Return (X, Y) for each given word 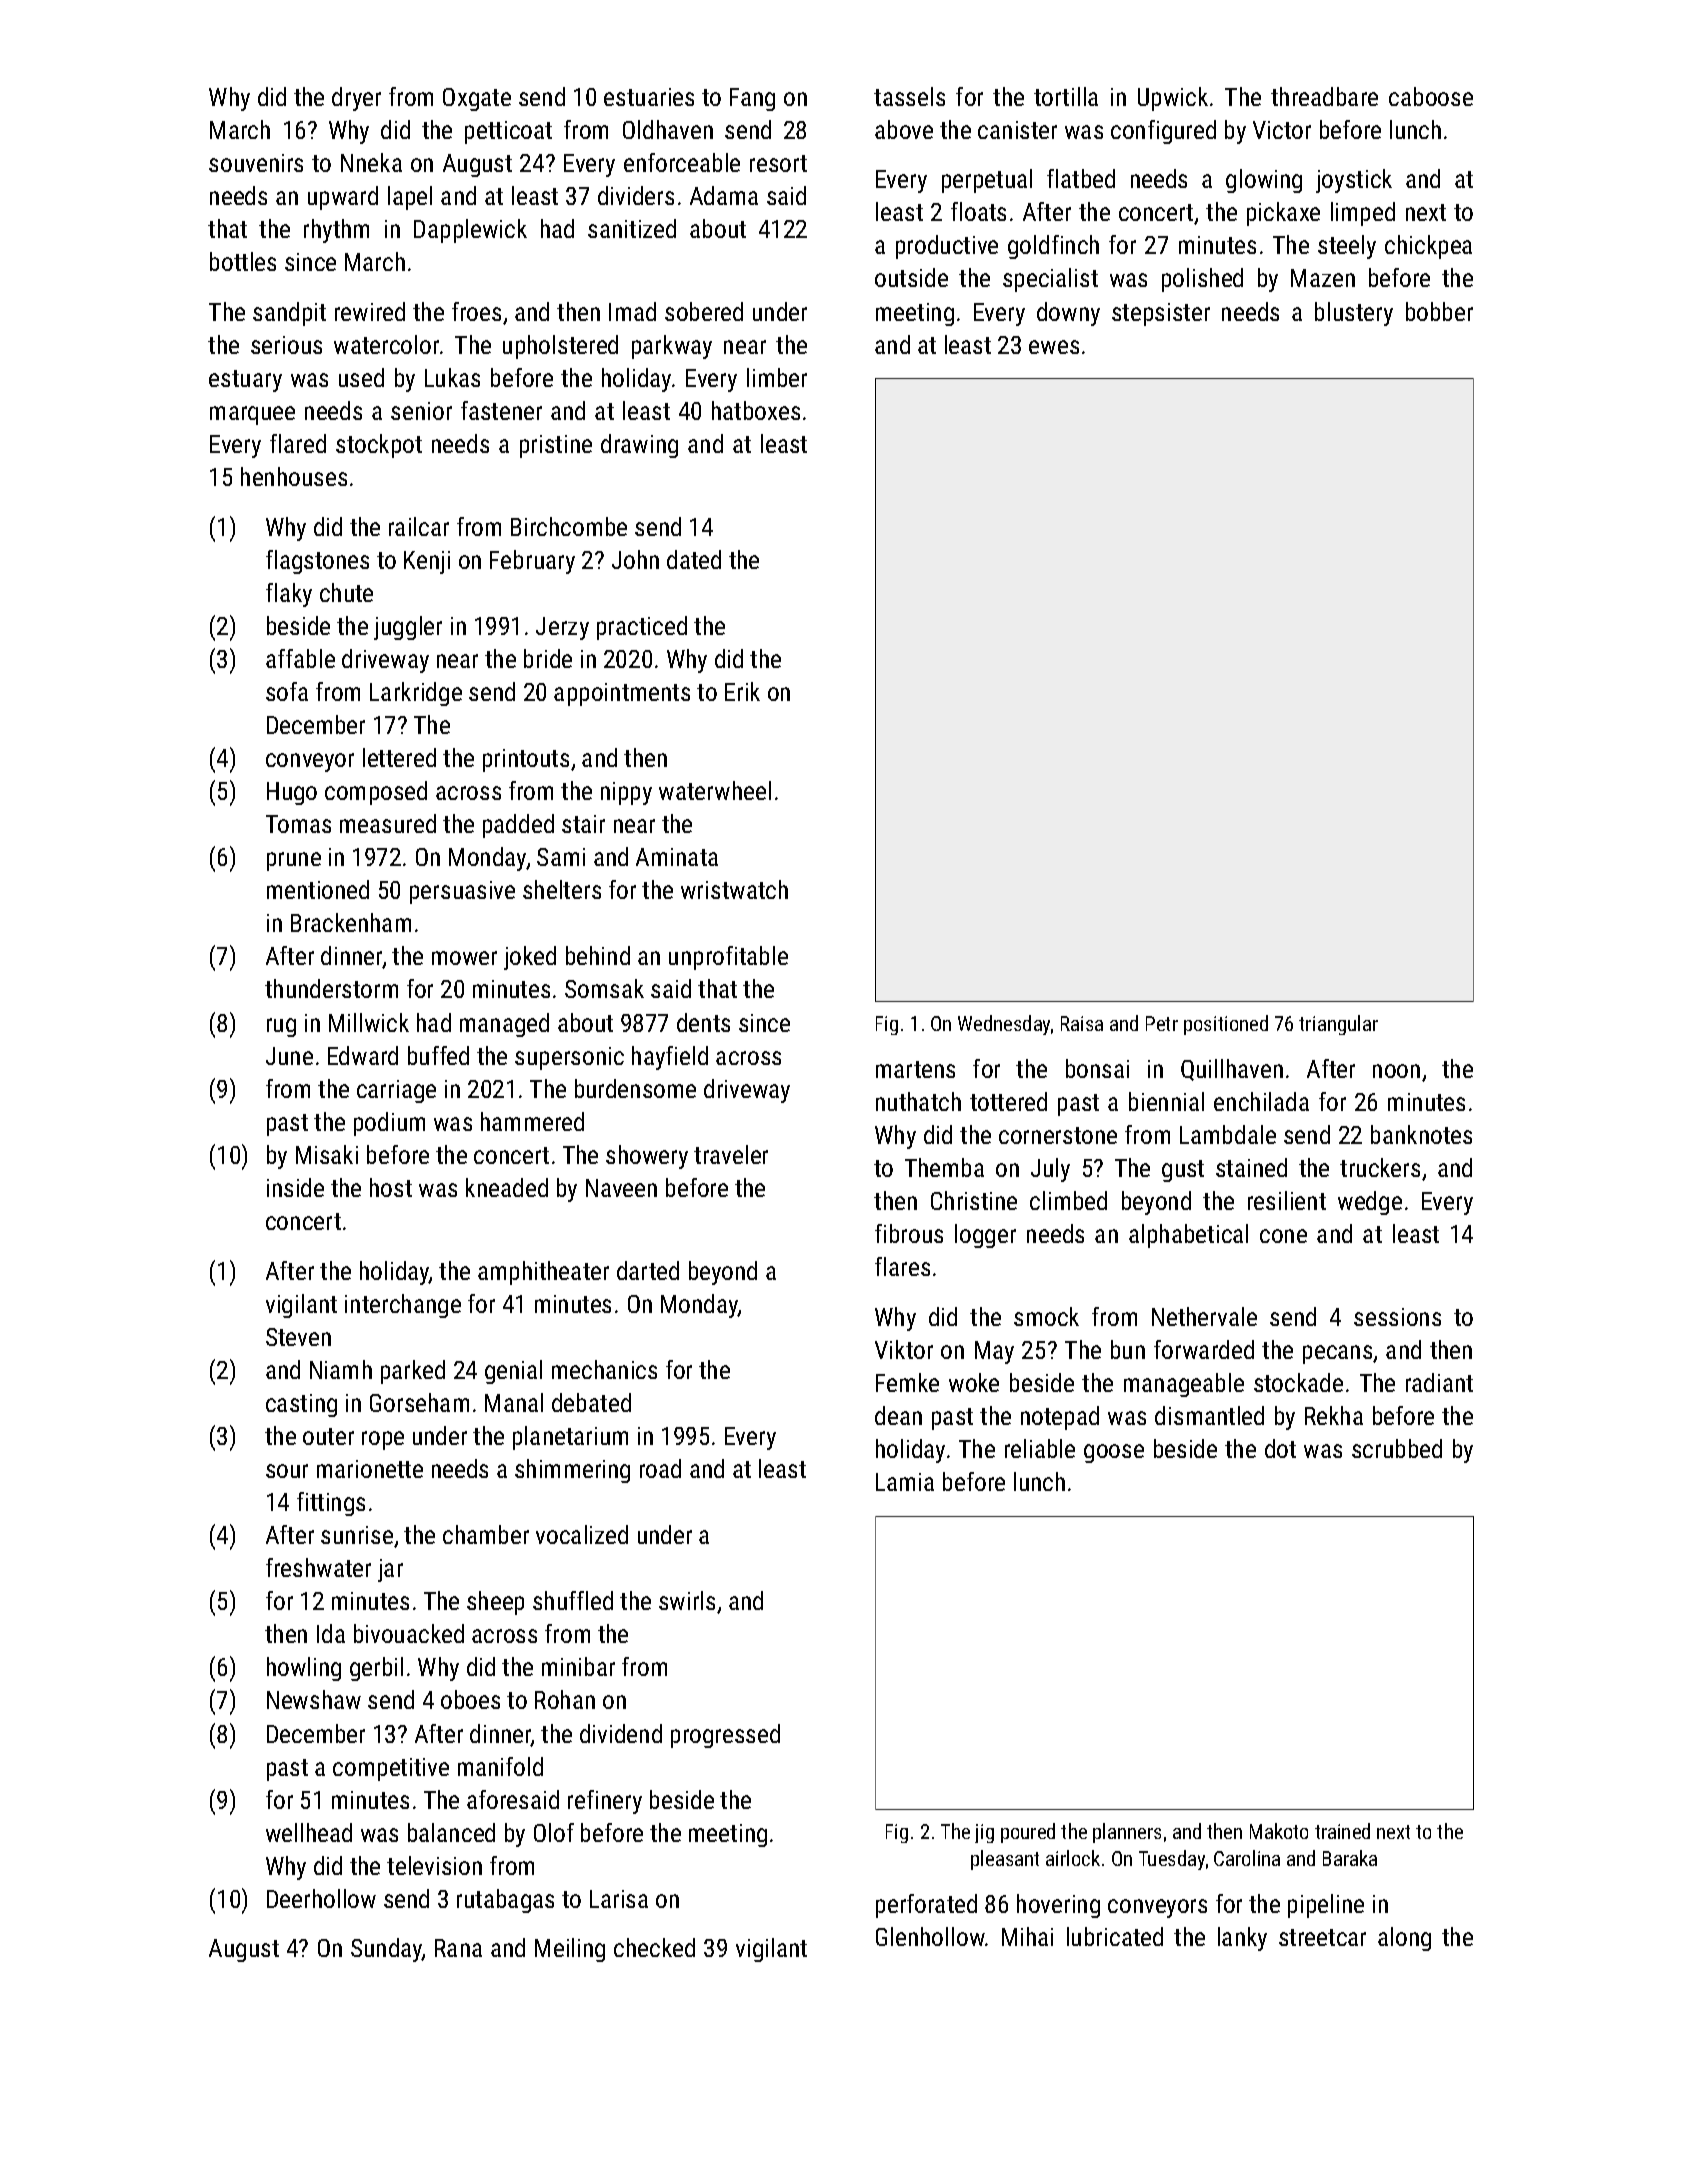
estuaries (649, 97)
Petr (1162, 1023)
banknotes (1421, 1134)
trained (1342, 1831)
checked (654, 1947)
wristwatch (734, 889)
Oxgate (477, 99)
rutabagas (505, 1901)
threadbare (1324, 96)
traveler (731, 1154)
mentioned (318, 889)
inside (295, 1187)
